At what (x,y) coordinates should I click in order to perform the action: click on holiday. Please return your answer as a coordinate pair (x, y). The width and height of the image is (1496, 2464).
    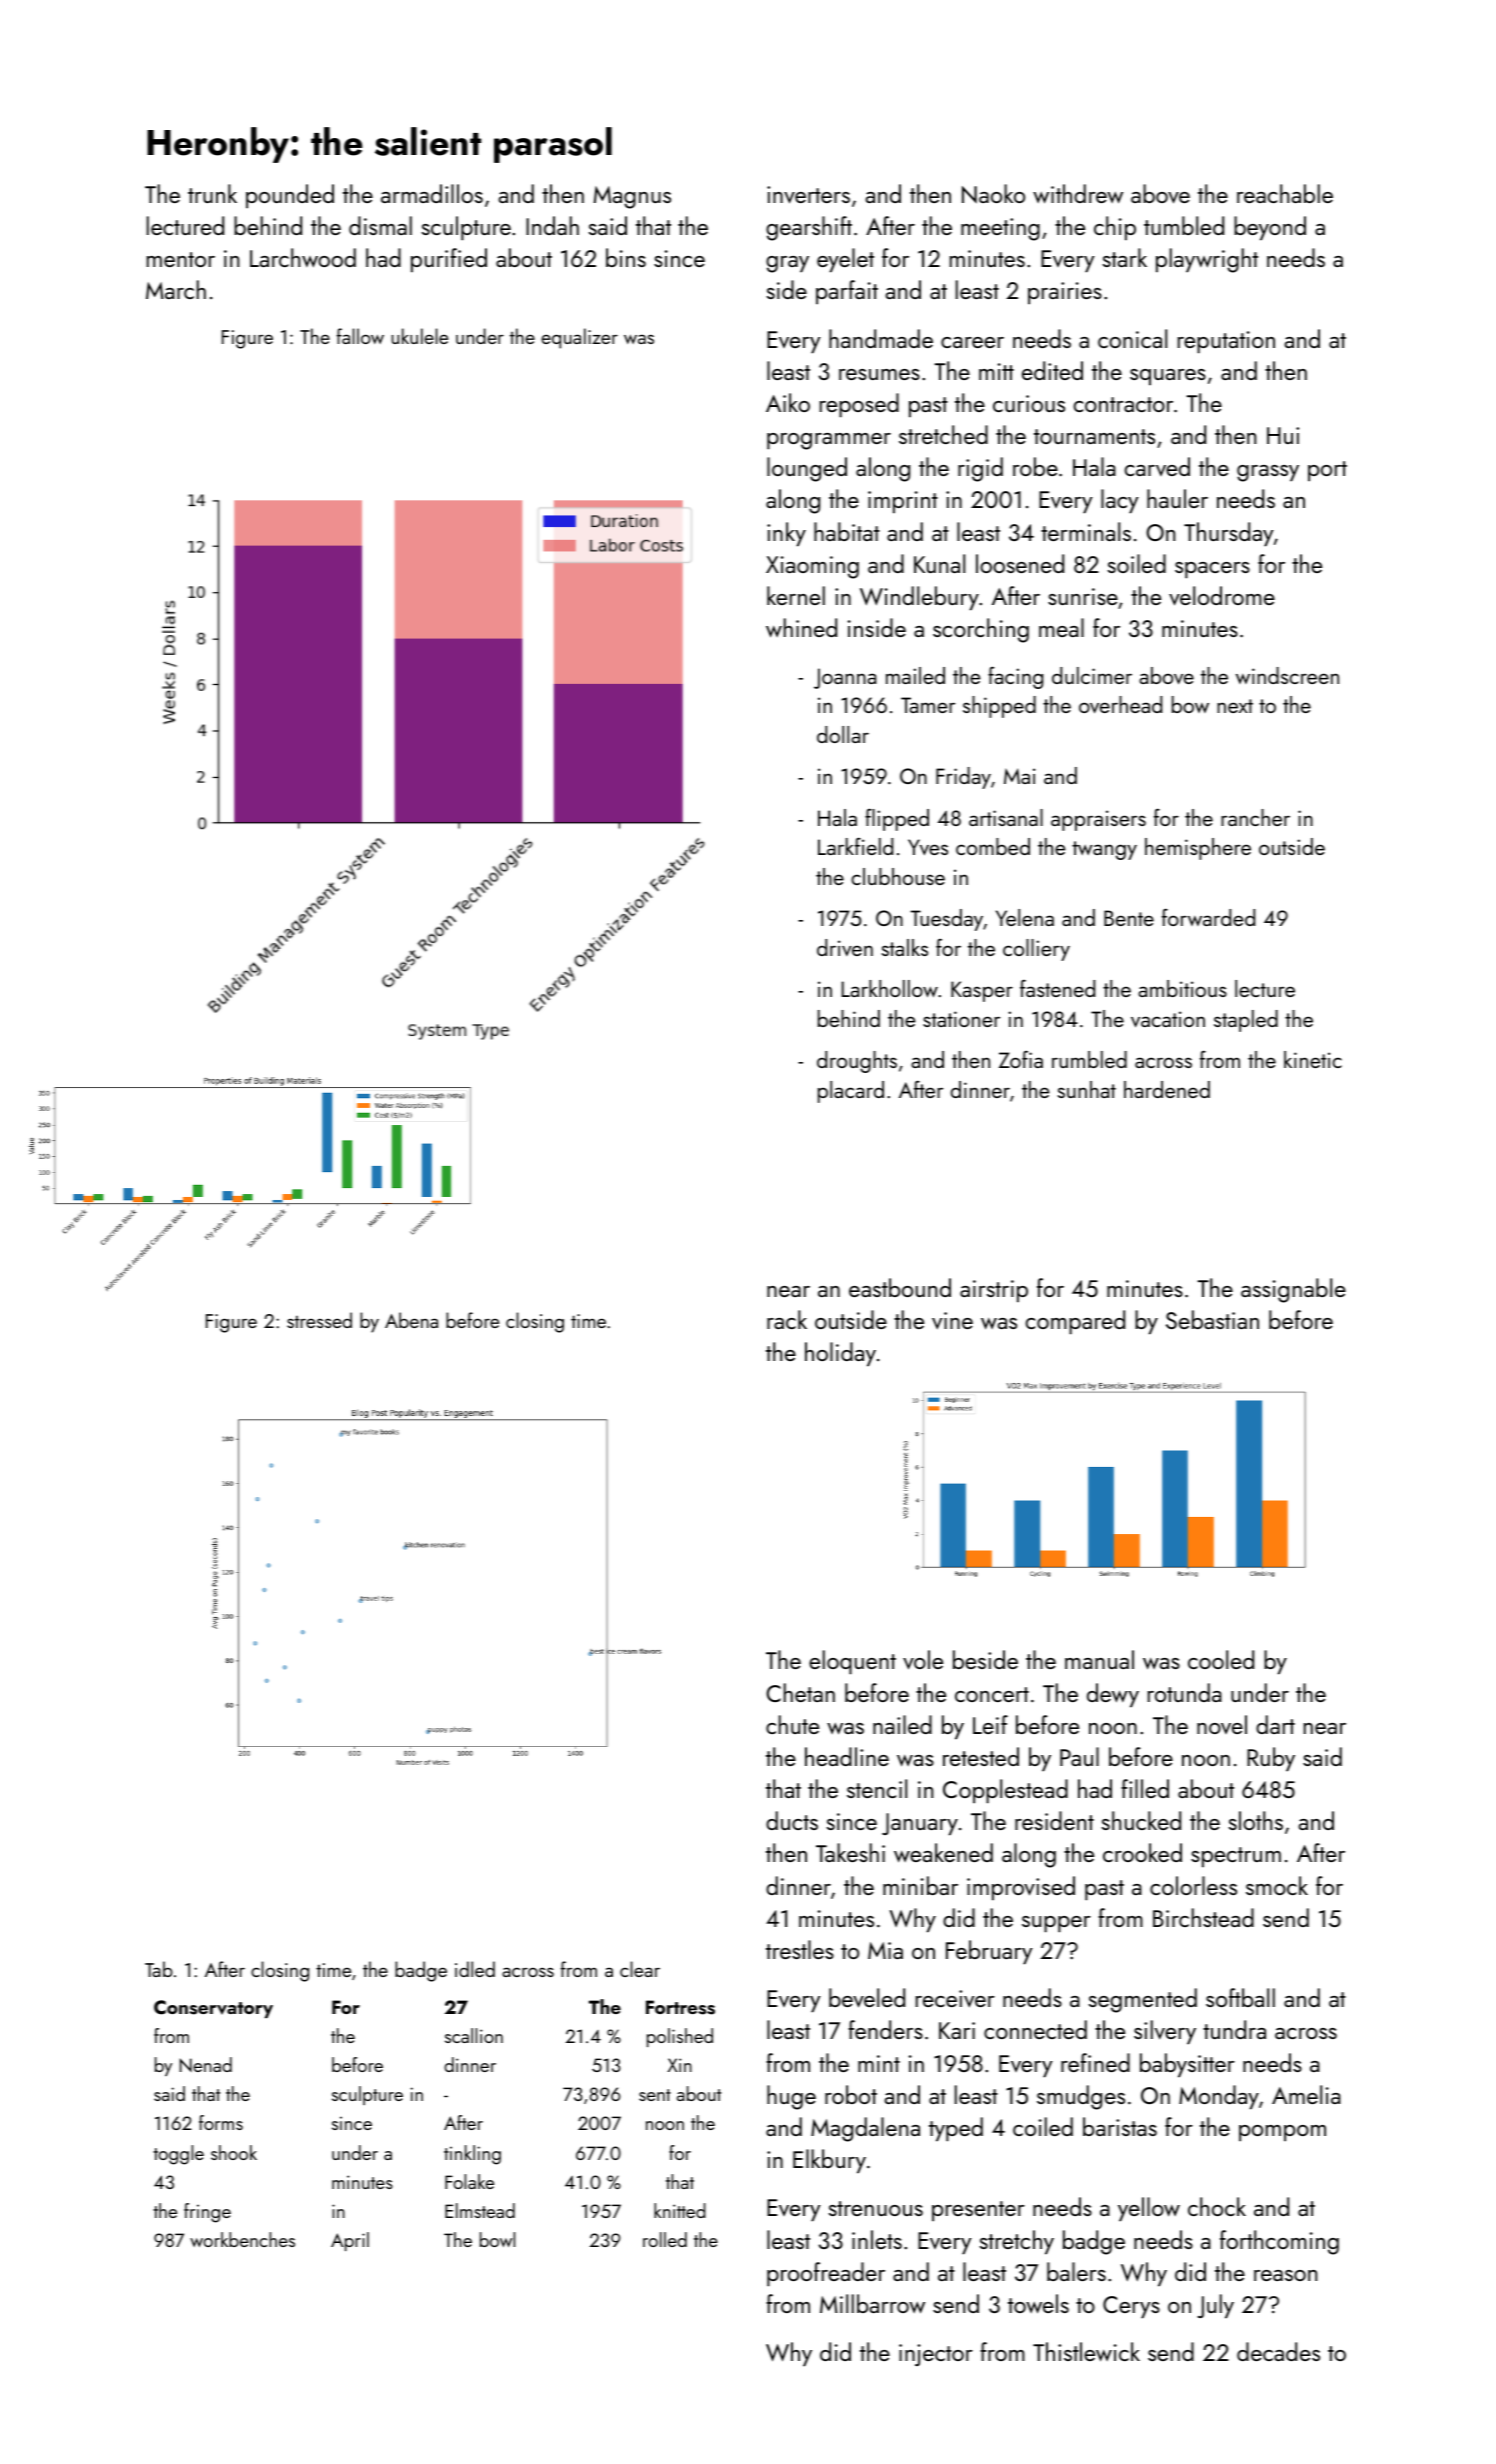
    Looking at the image, I should click on (840, 1354).
